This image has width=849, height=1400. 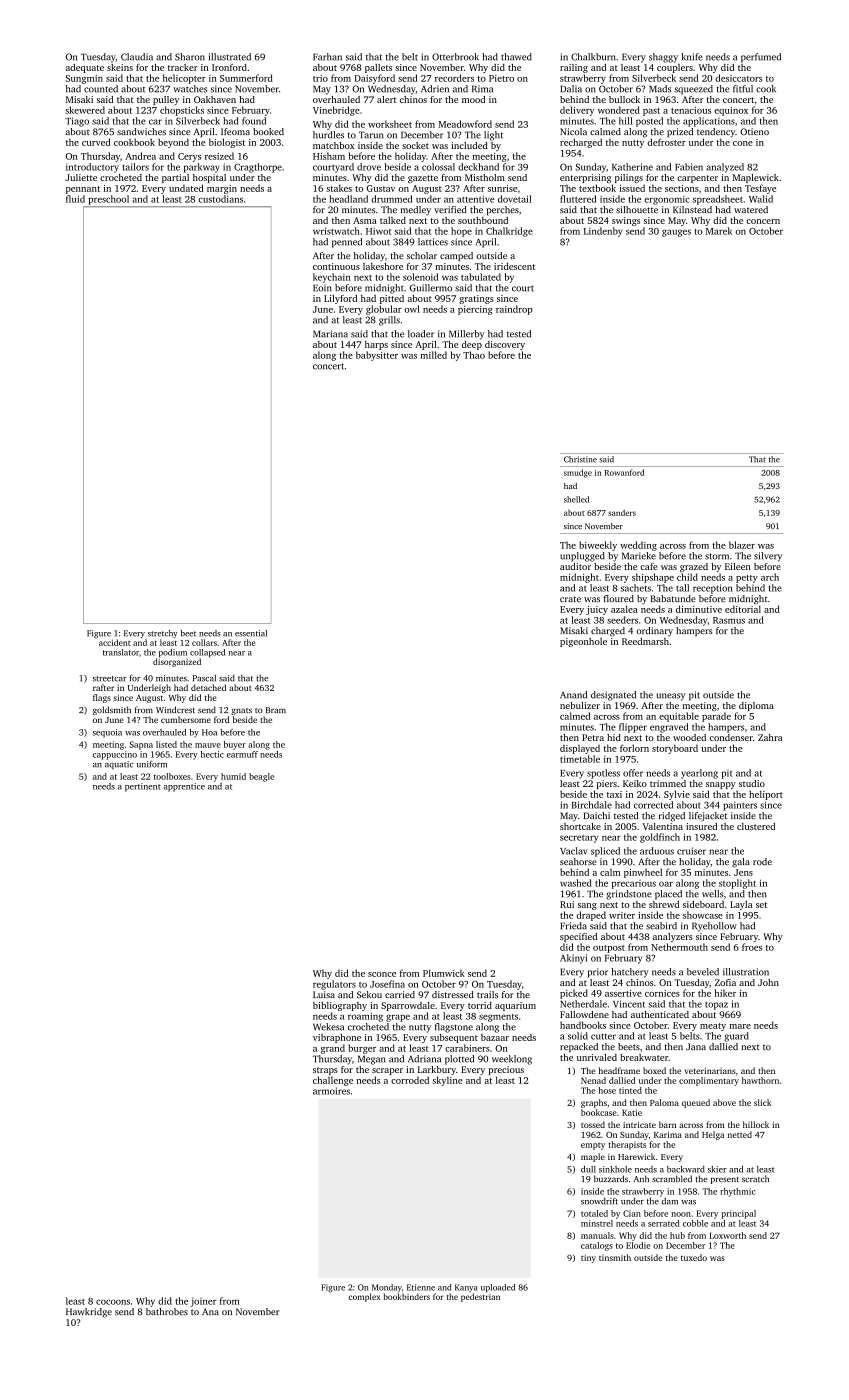 I want to click on Millerby, so click(x=466, y=335).
